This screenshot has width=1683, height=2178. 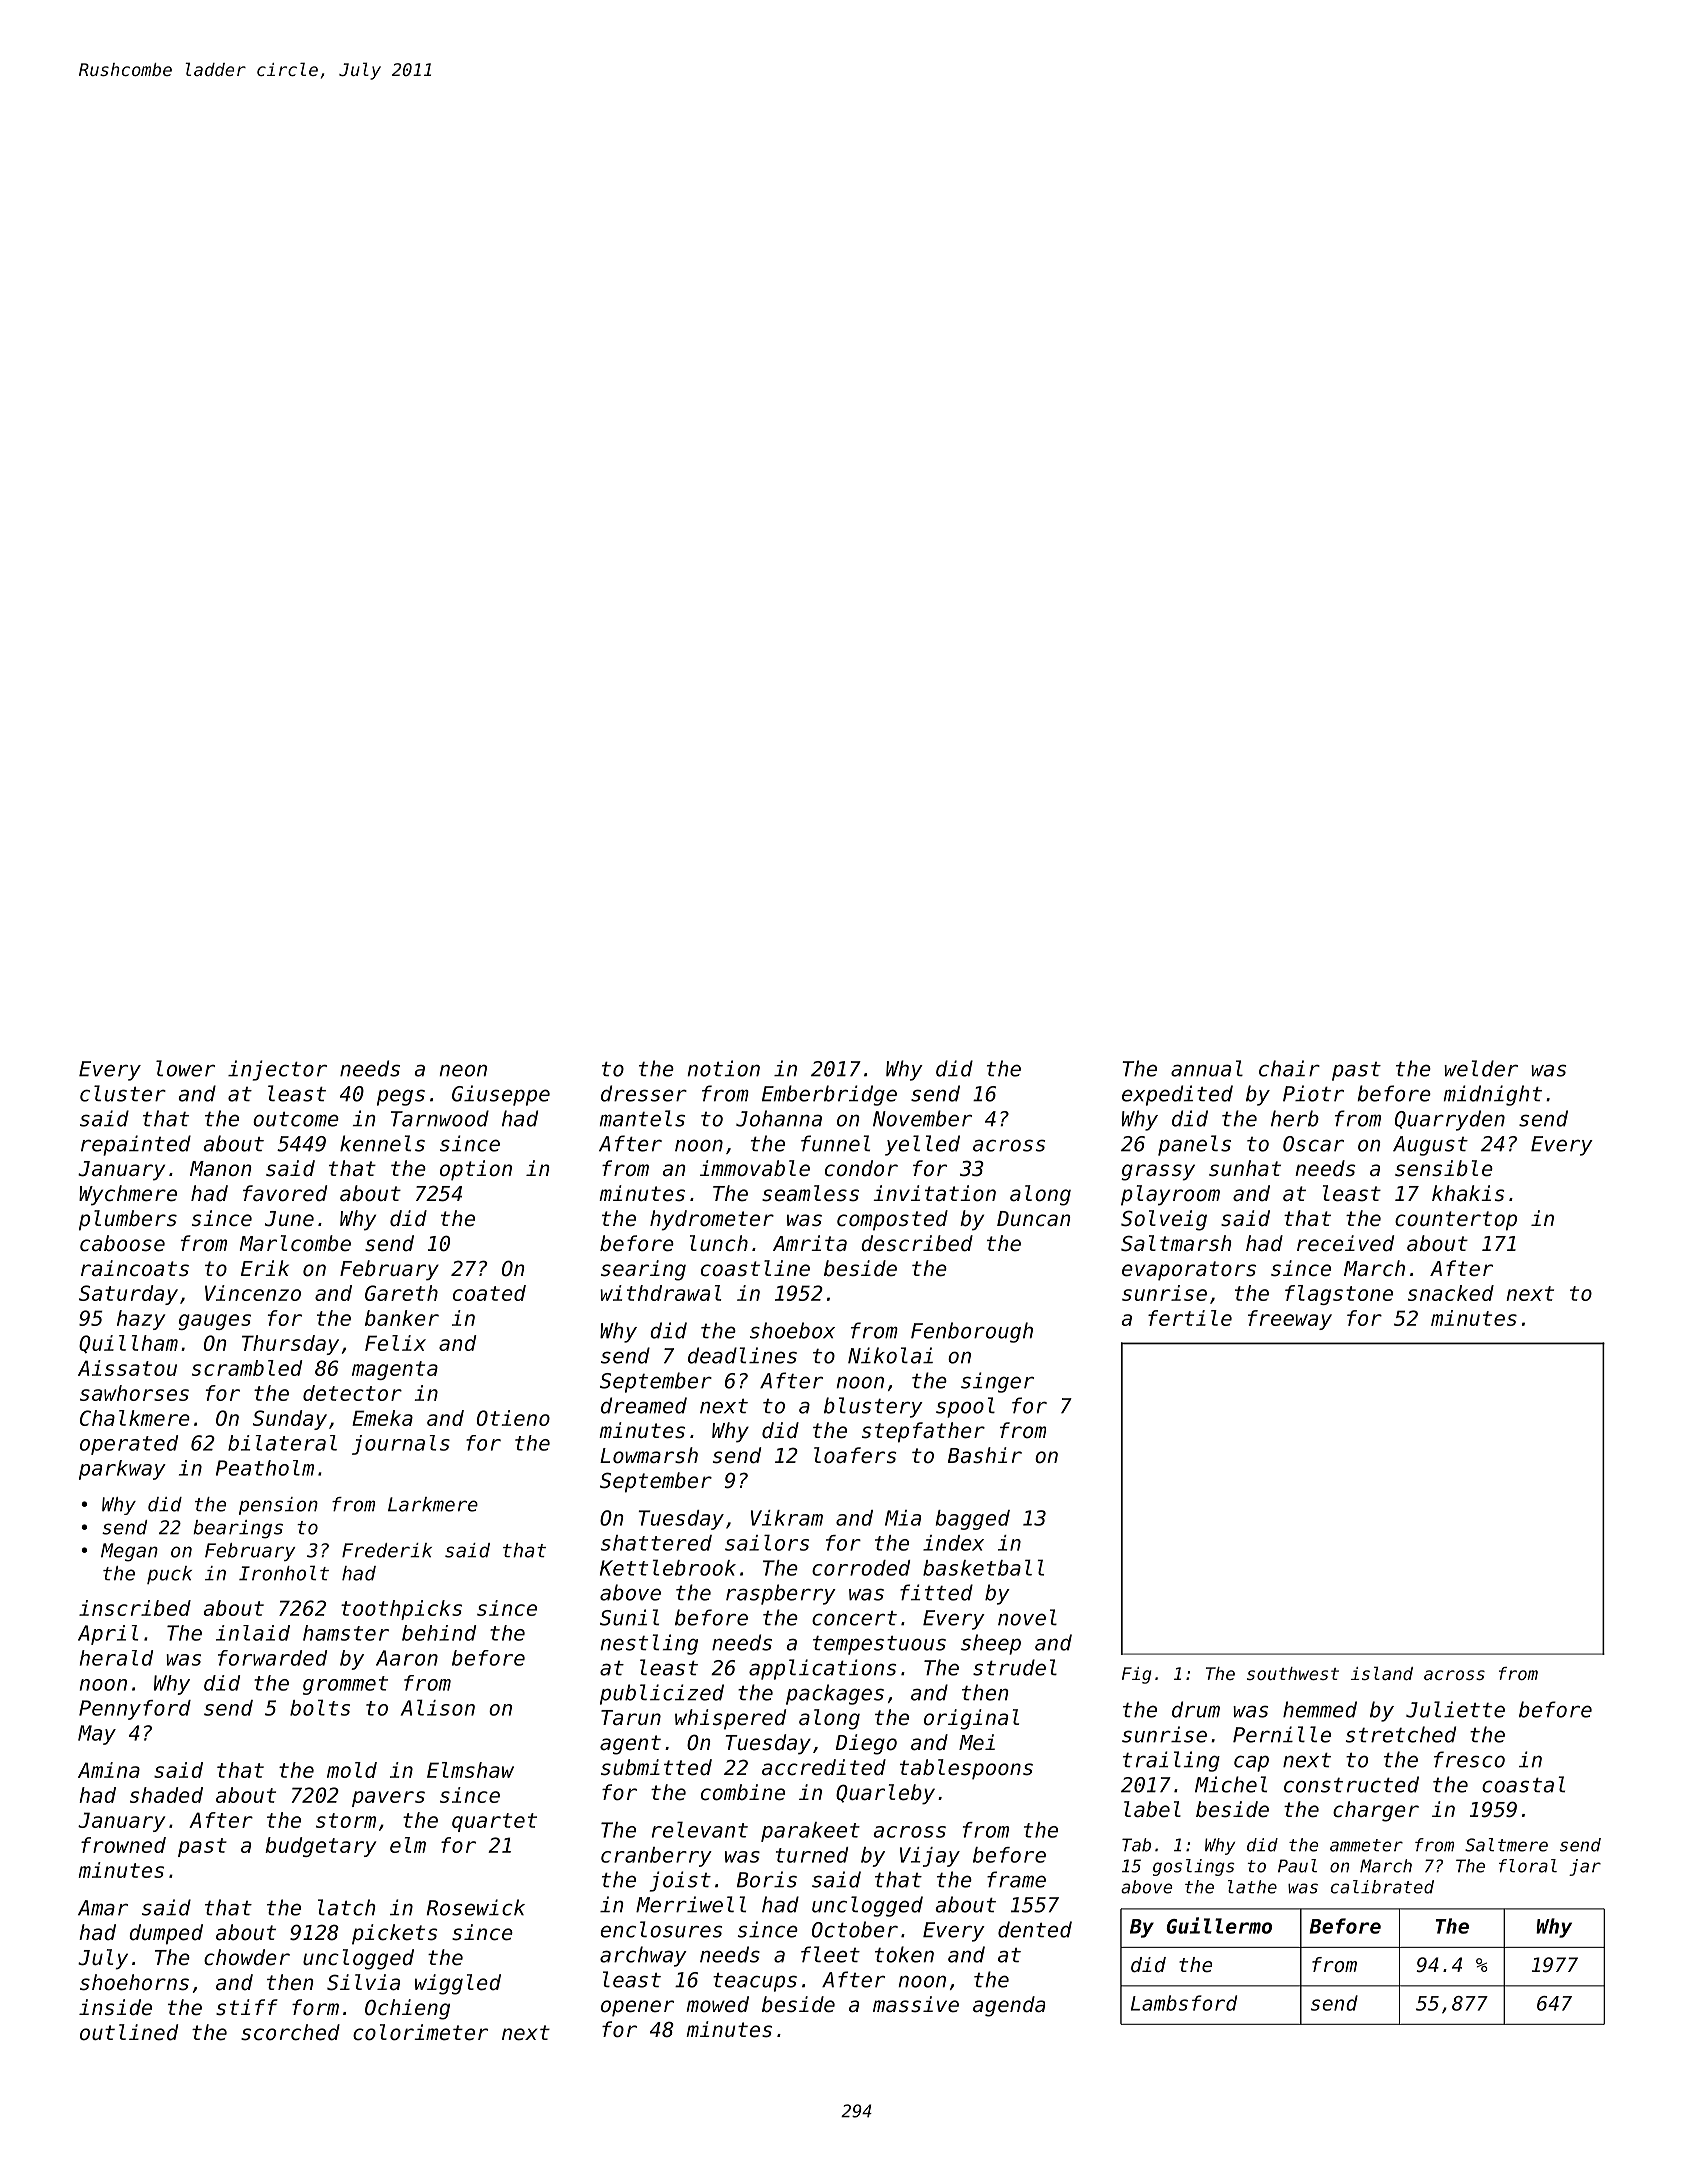 I want to click on khakis, so click(x=1468, y=1193).
